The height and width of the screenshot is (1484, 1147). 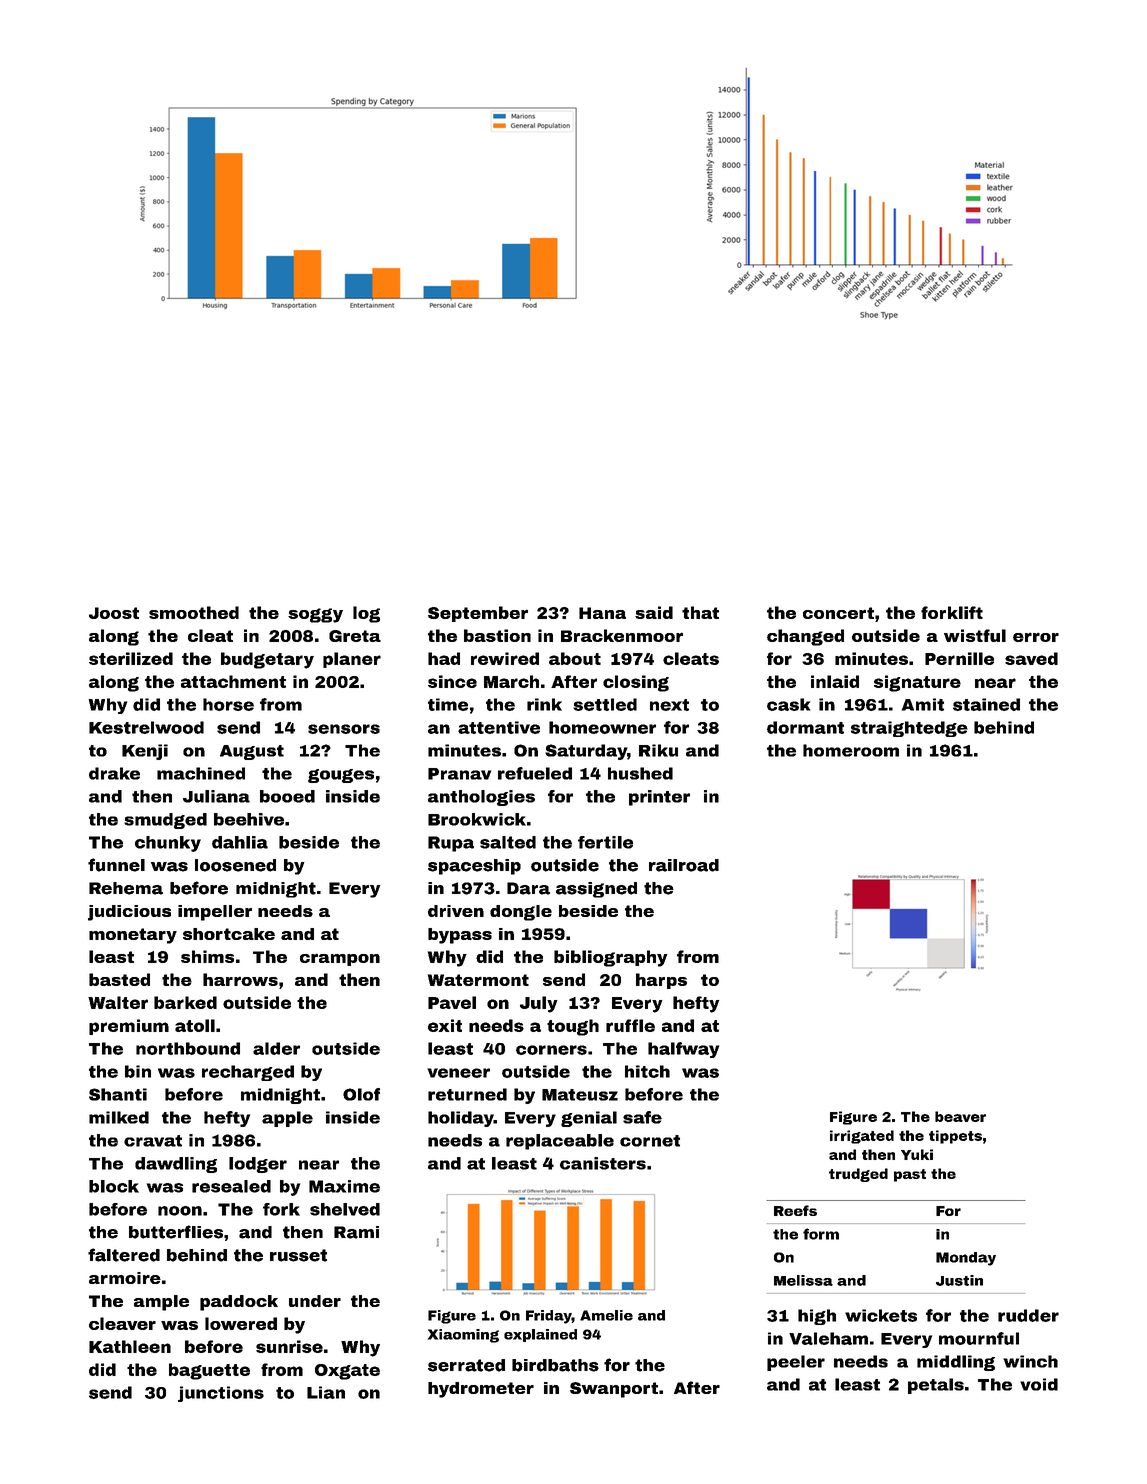 I want to click on Rehema, so click(x=126, y=888).
